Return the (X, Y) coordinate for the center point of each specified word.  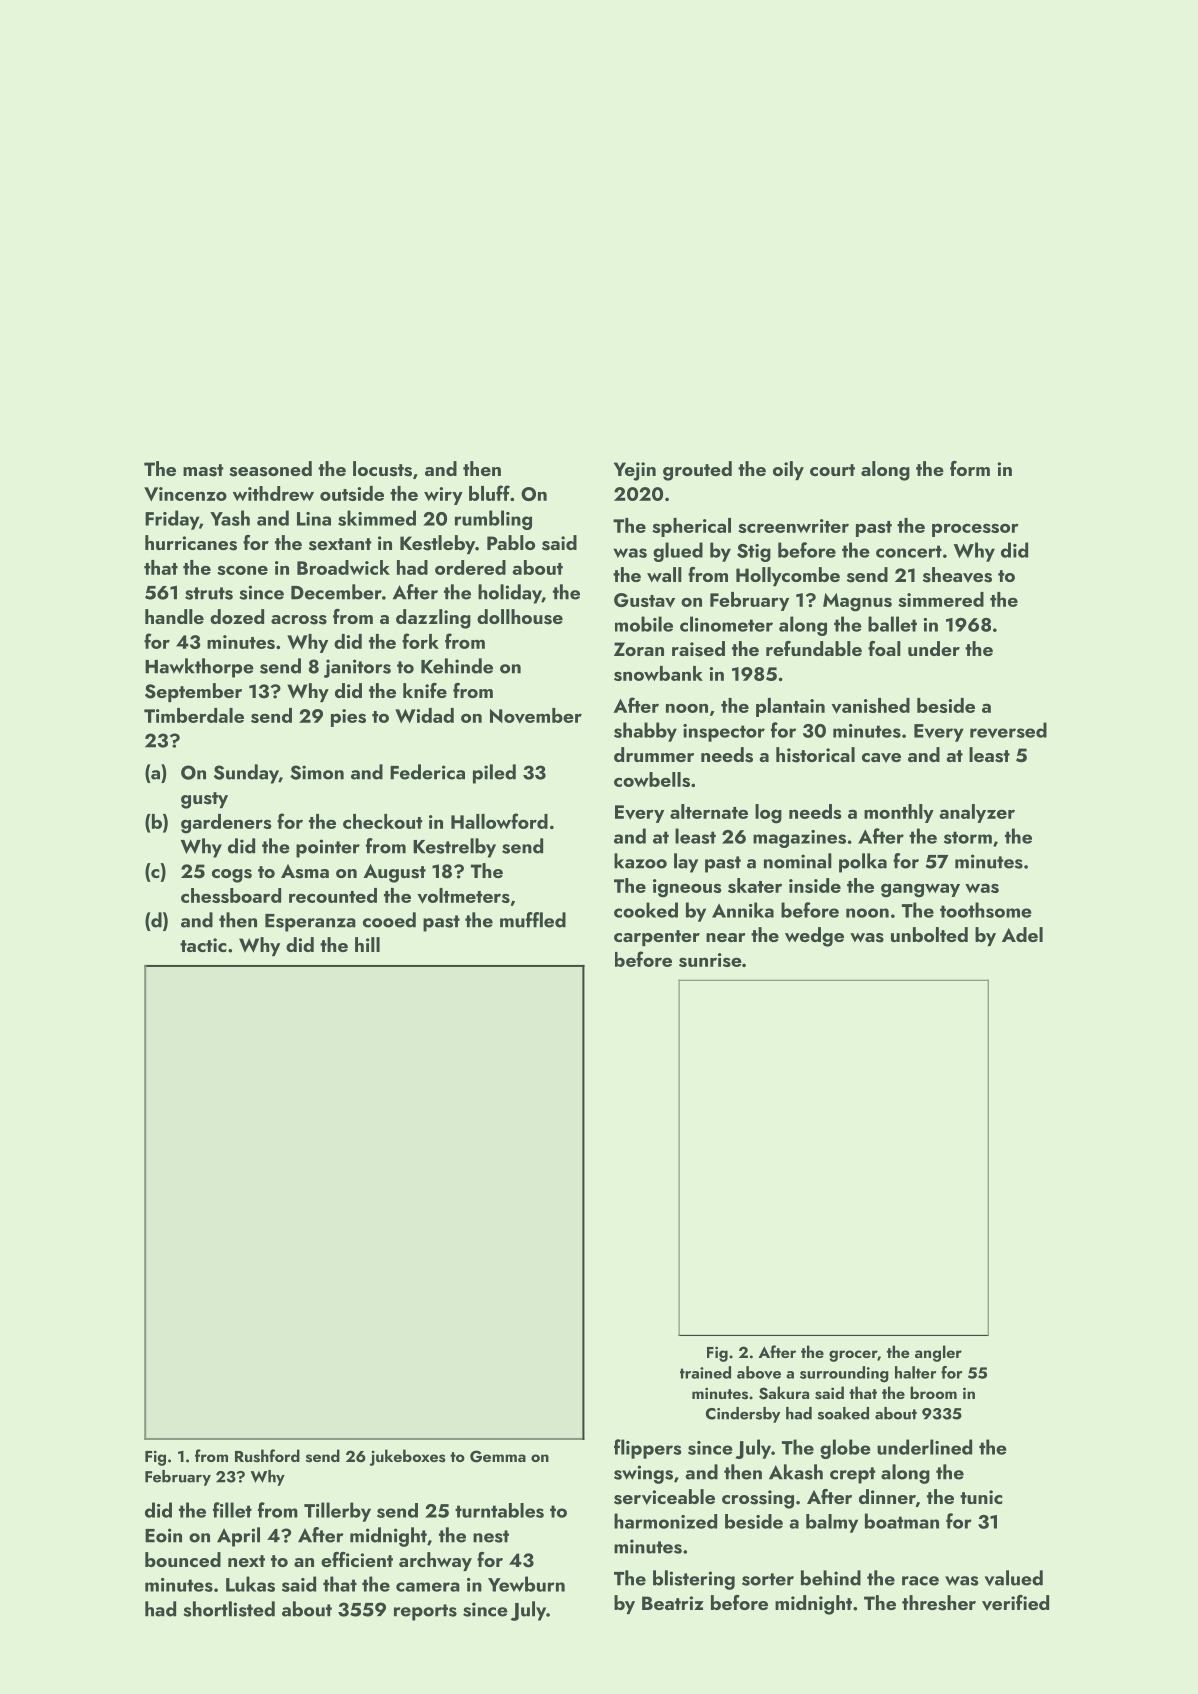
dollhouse (520, 617)
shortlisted (229, 1609)
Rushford (267, 1456)
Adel (1022, 934)
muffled (533, 920)
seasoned (270, 469)
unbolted (929, 934)
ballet (892, 624)
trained (705, 1372)
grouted (697, 471)
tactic (203, 945)
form (970, 468)
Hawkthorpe (199, 668)
